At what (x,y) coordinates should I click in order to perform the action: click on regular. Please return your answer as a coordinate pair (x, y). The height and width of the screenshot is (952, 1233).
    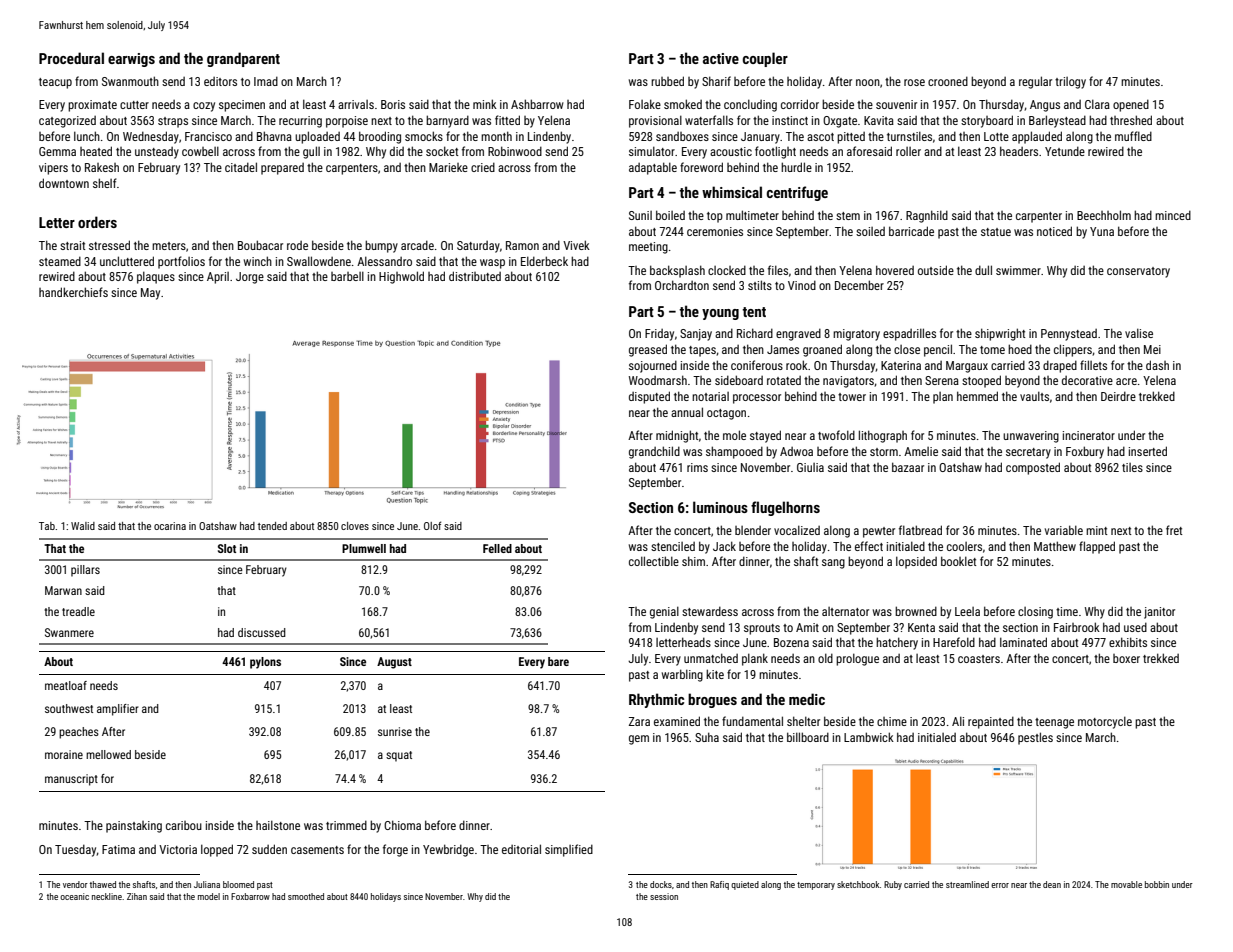
    Looking at the image, I should click on (1035, 82).
